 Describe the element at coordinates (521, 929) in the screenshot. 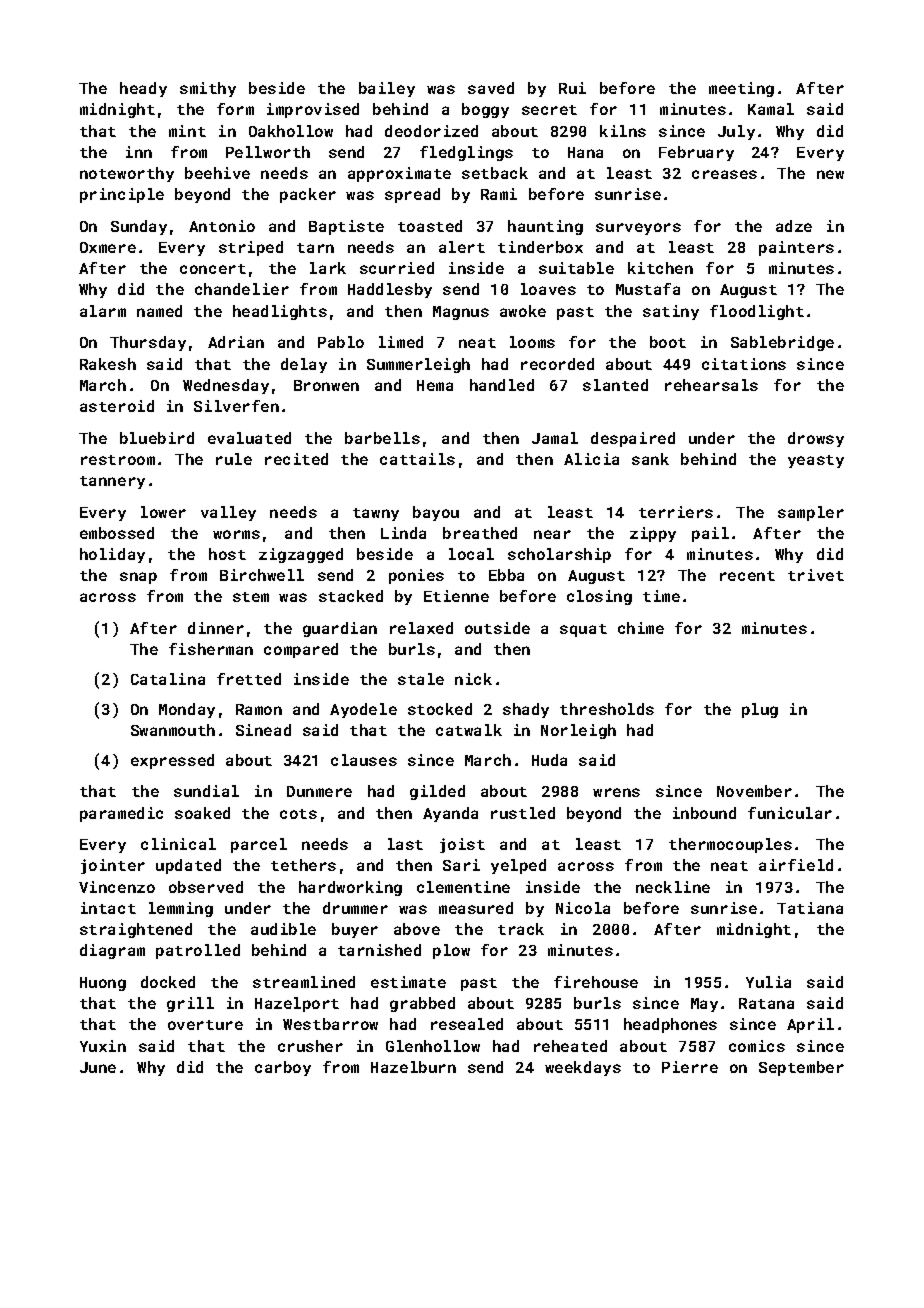

I see `track` at that location.
